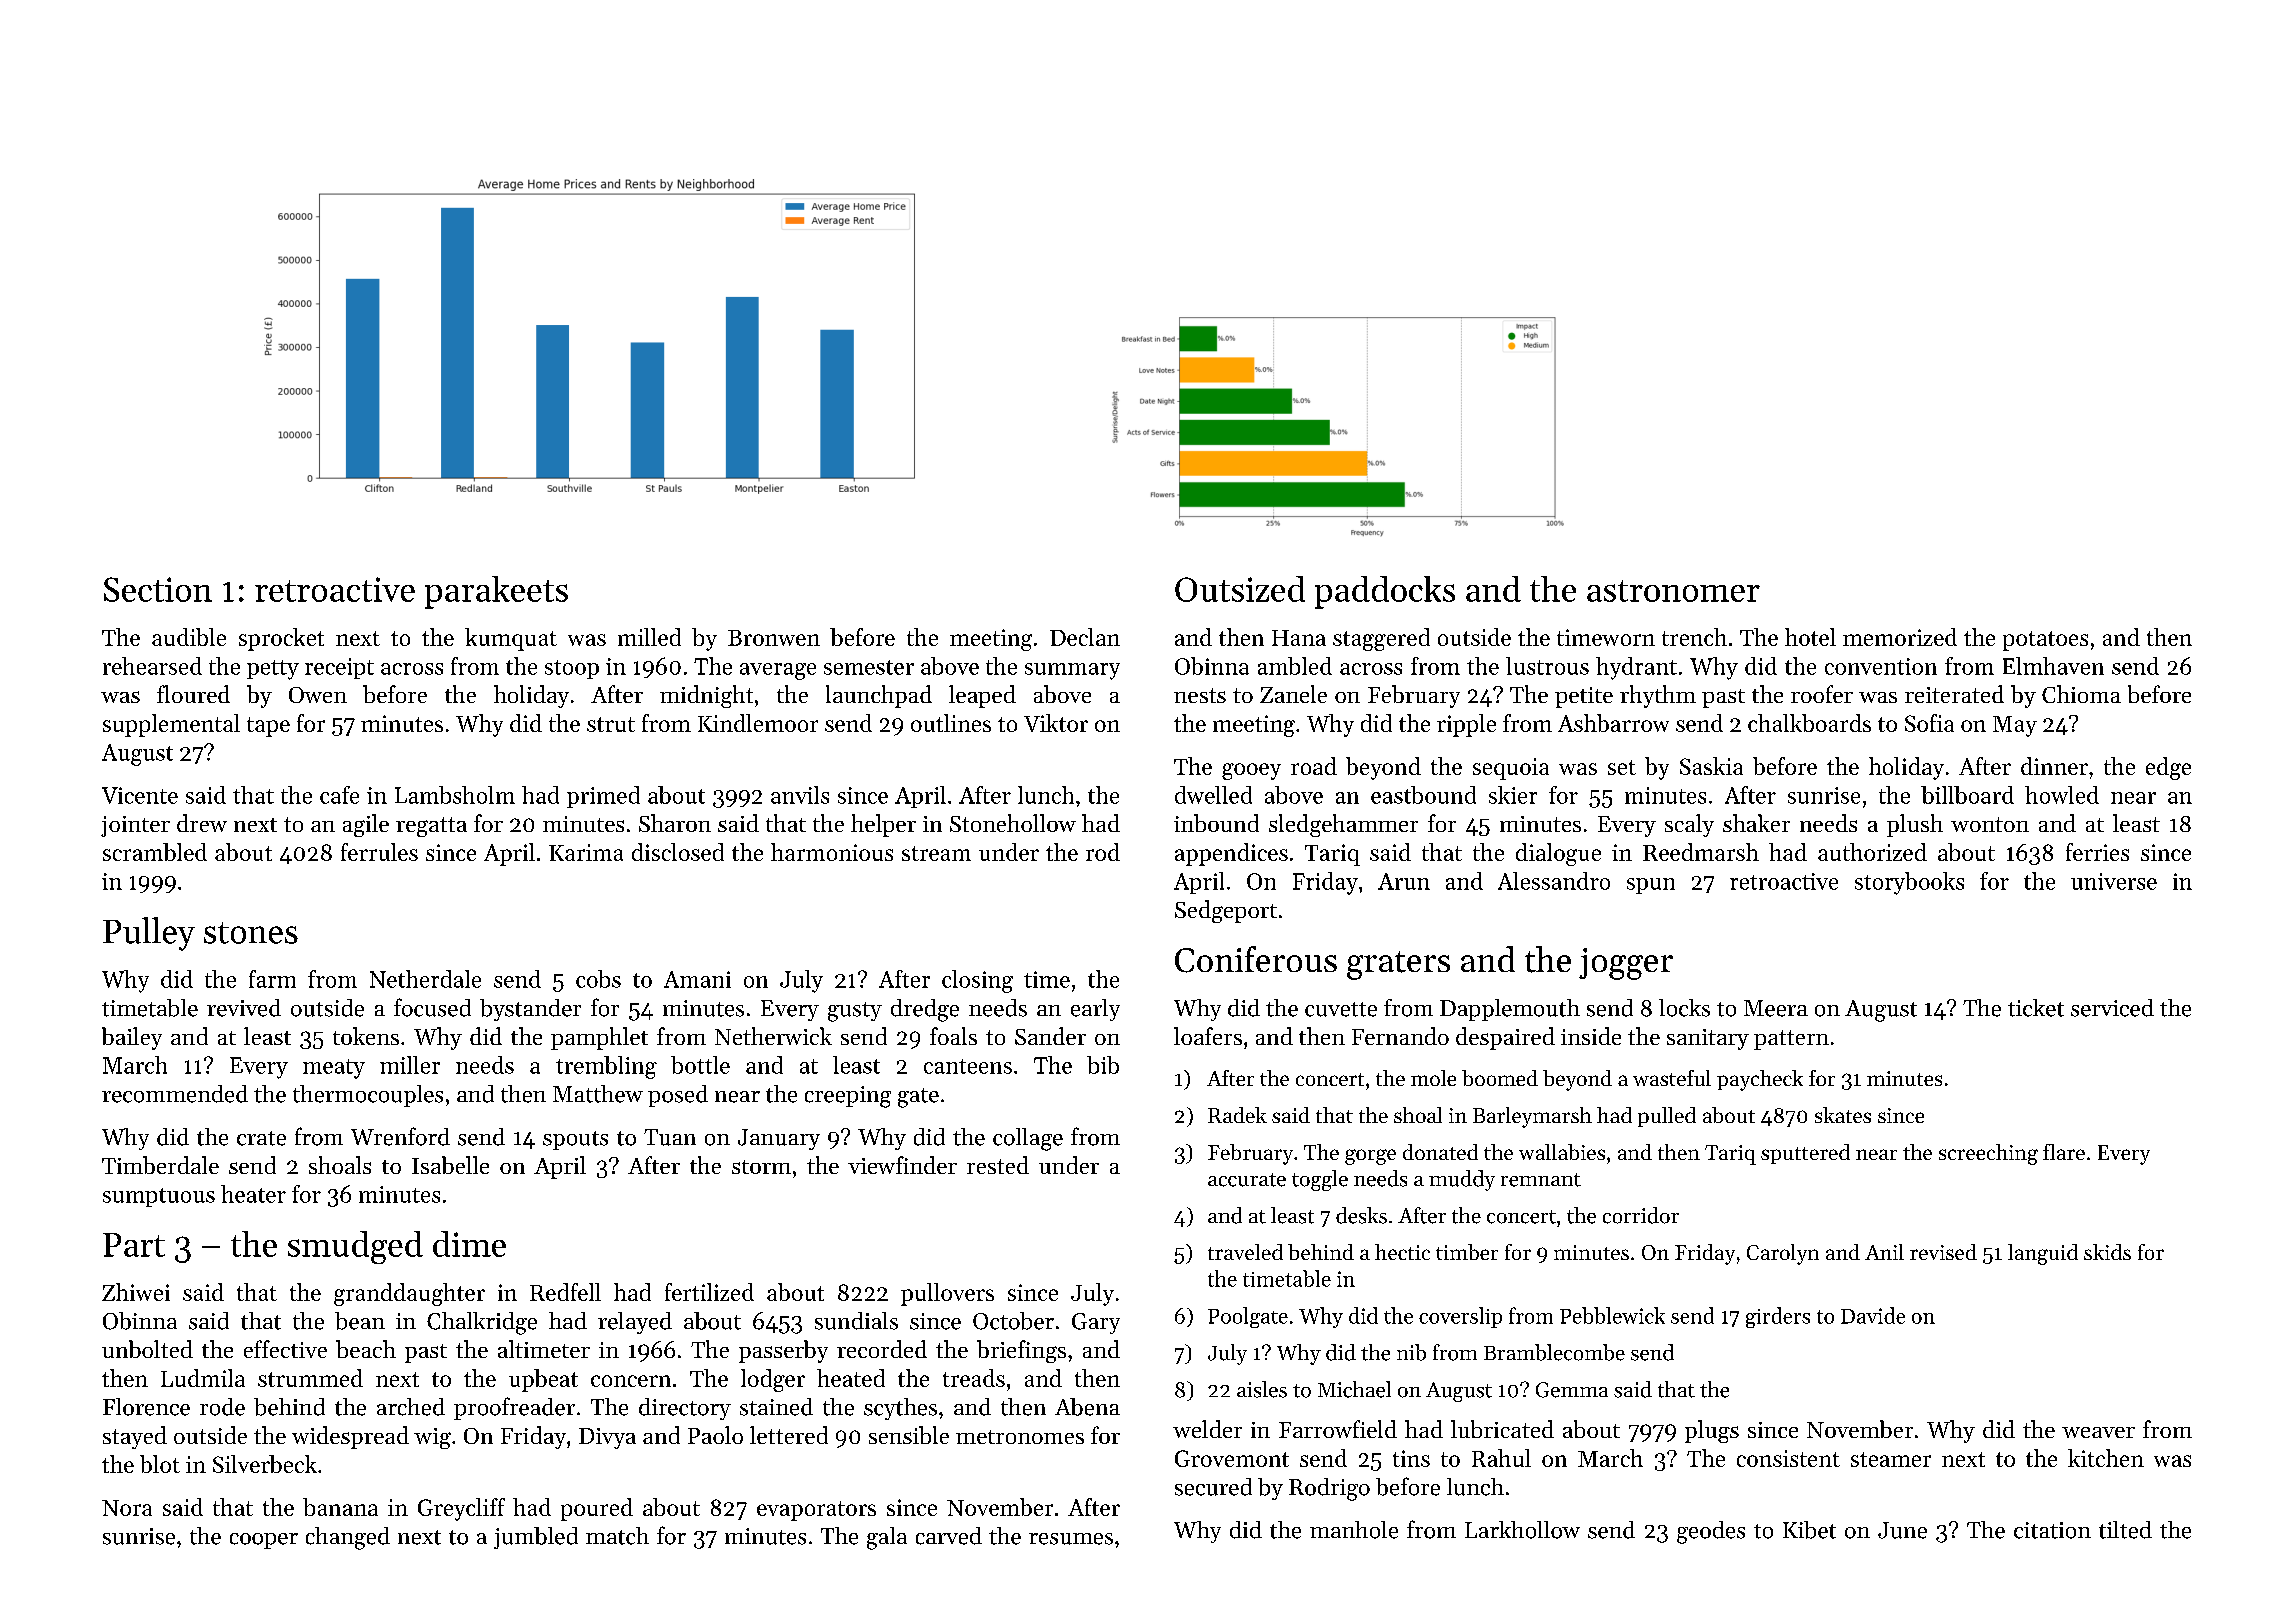 The image size is (2294, 1622). What do you see at coordinates (2106, 1458) in the image?
I see `kitchen` at bounding box center [2106, 1458].
